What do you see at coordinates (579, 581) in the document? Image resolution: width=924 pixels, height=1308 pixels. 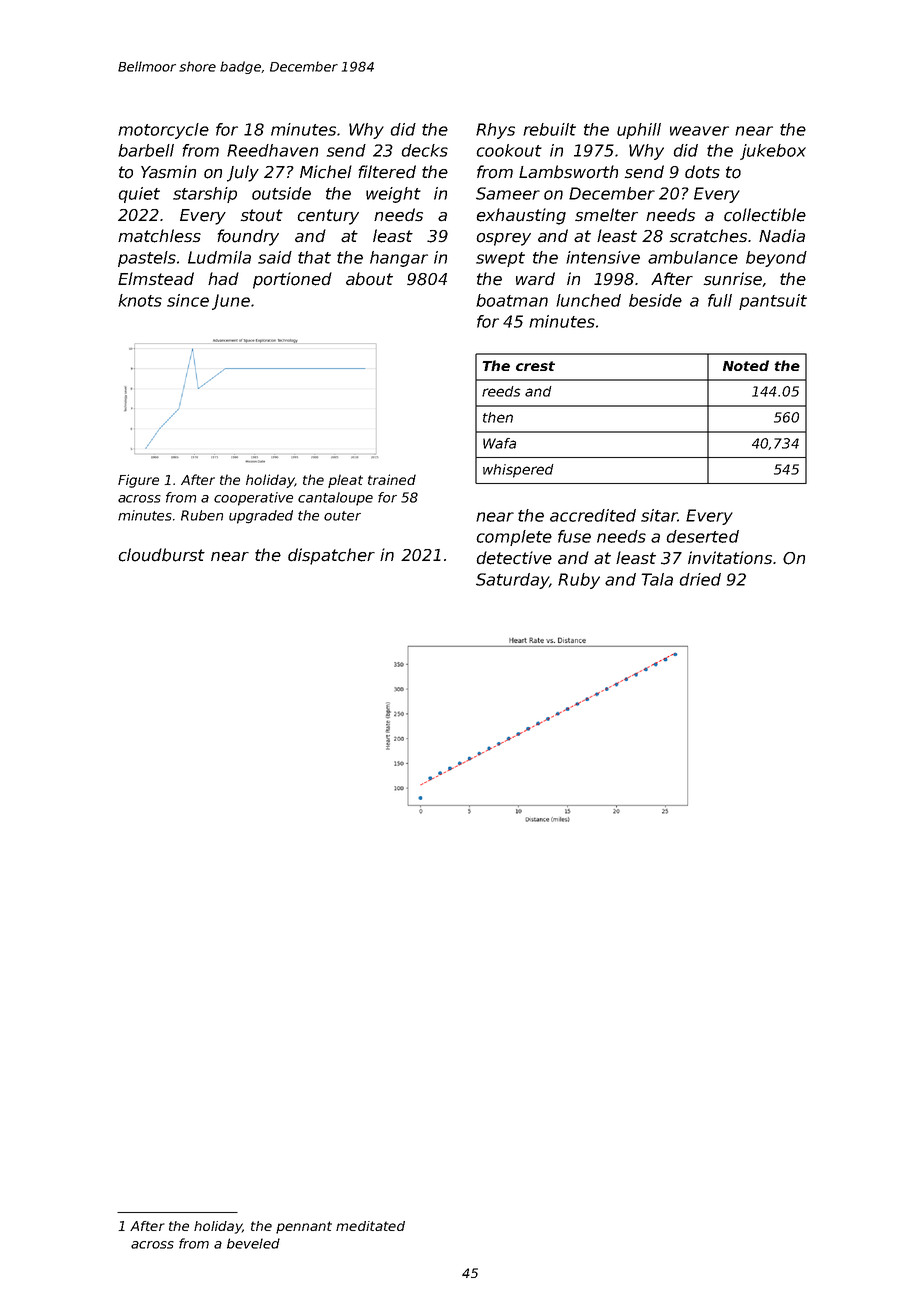 I see `Ruby` at bounding box center [579, 581].
